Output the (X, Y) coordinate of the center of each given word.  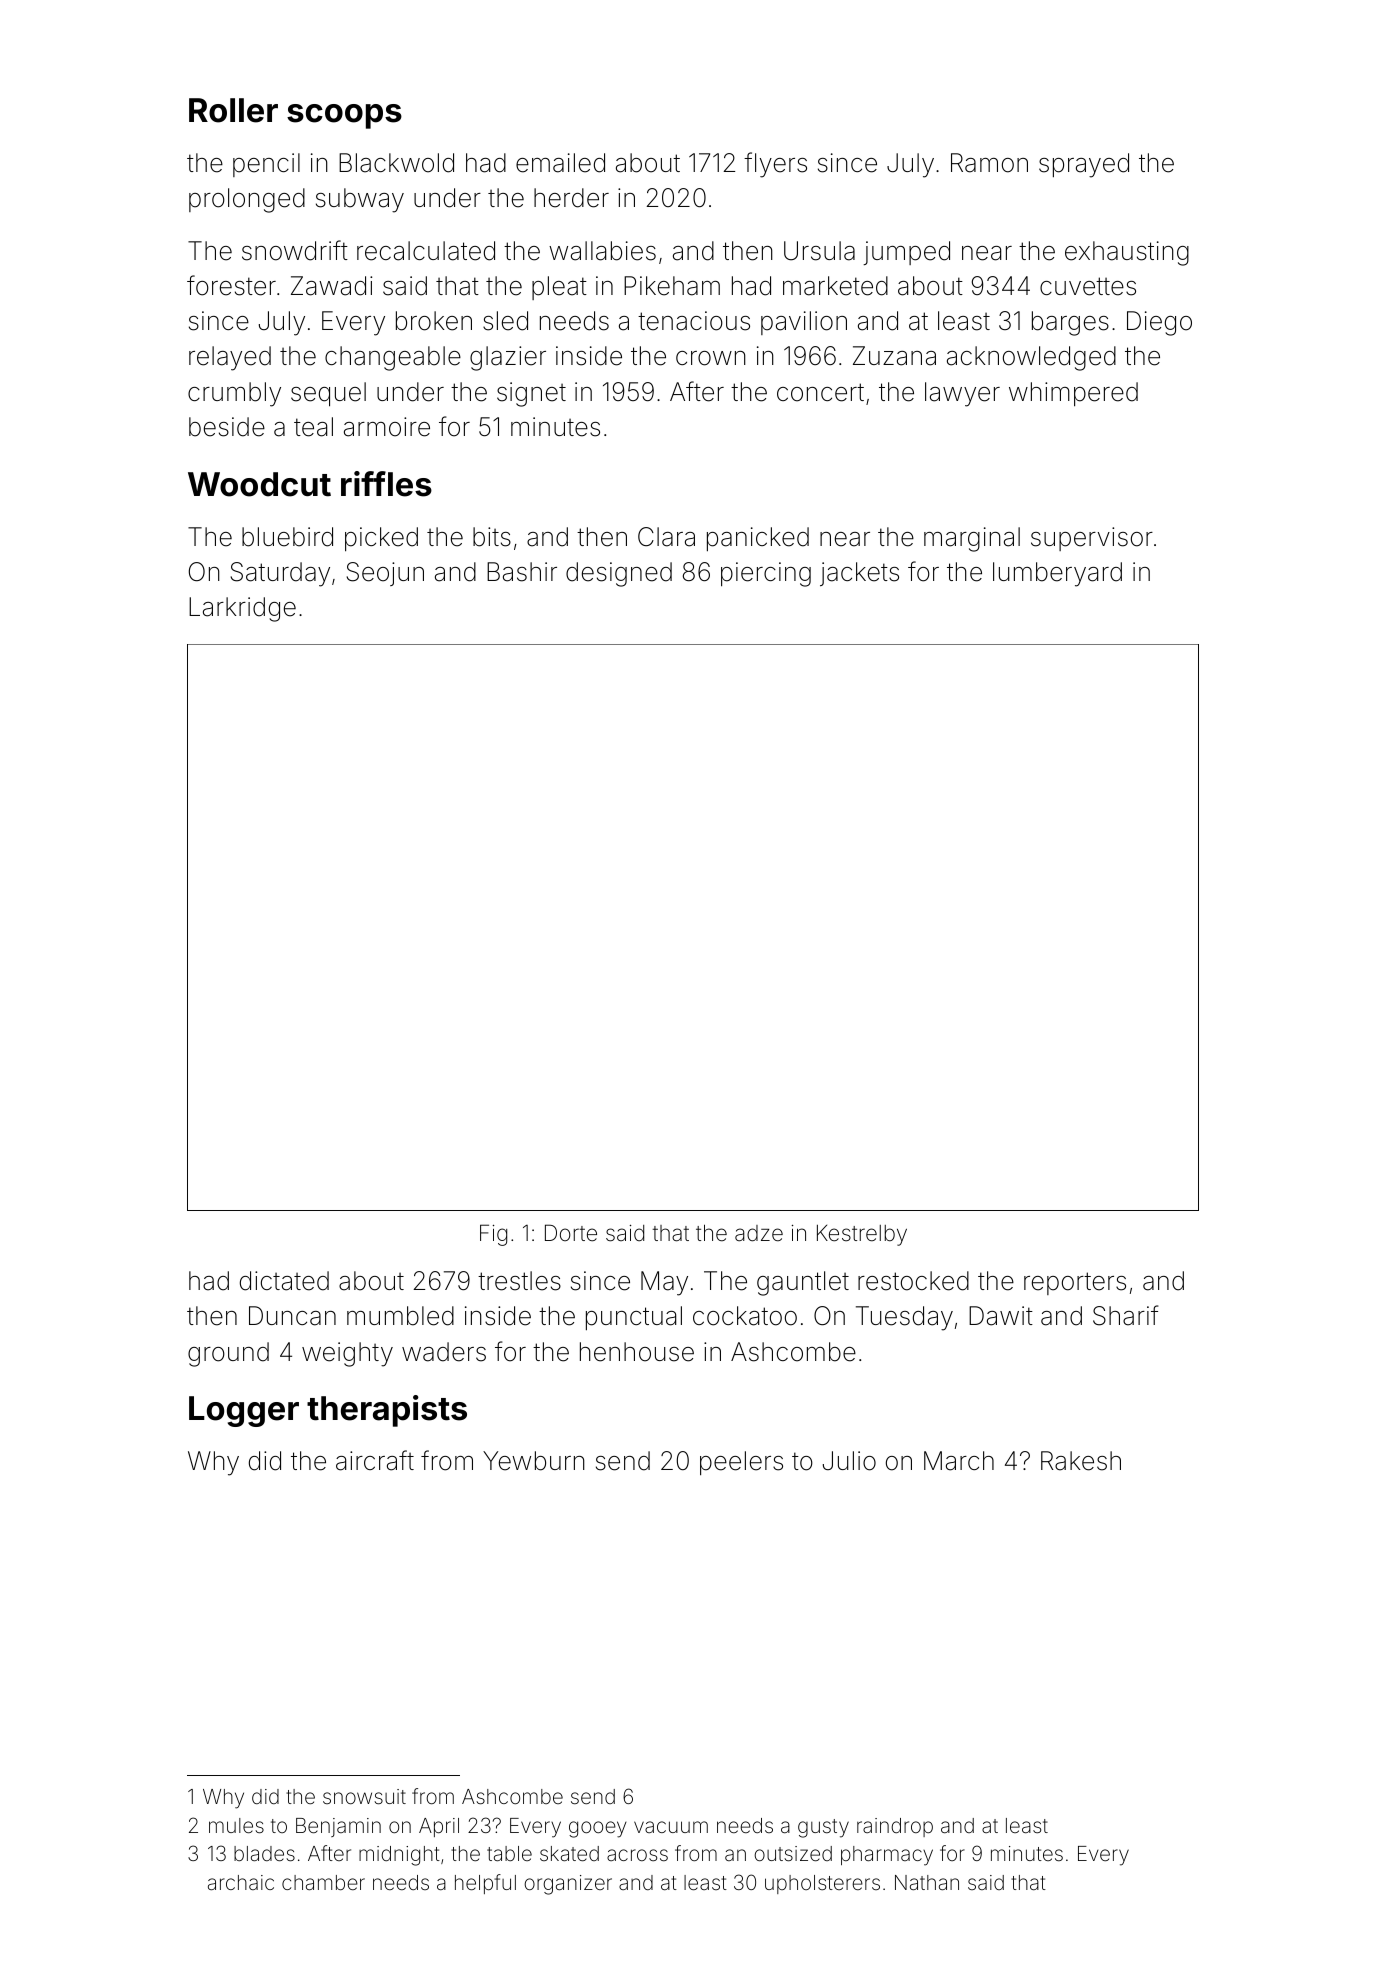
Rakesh (1081, 1461)
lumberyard (1057, 574)
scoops (344, 116)
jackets (859, 574)
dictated (284, 1281)
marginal (972, 539)
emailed (560, 163)
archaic (241, 1882)
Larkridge (242, 609)
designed (619, 574)
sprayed (1084, 165)
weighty (347, 1354)
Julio (849, 1461)
